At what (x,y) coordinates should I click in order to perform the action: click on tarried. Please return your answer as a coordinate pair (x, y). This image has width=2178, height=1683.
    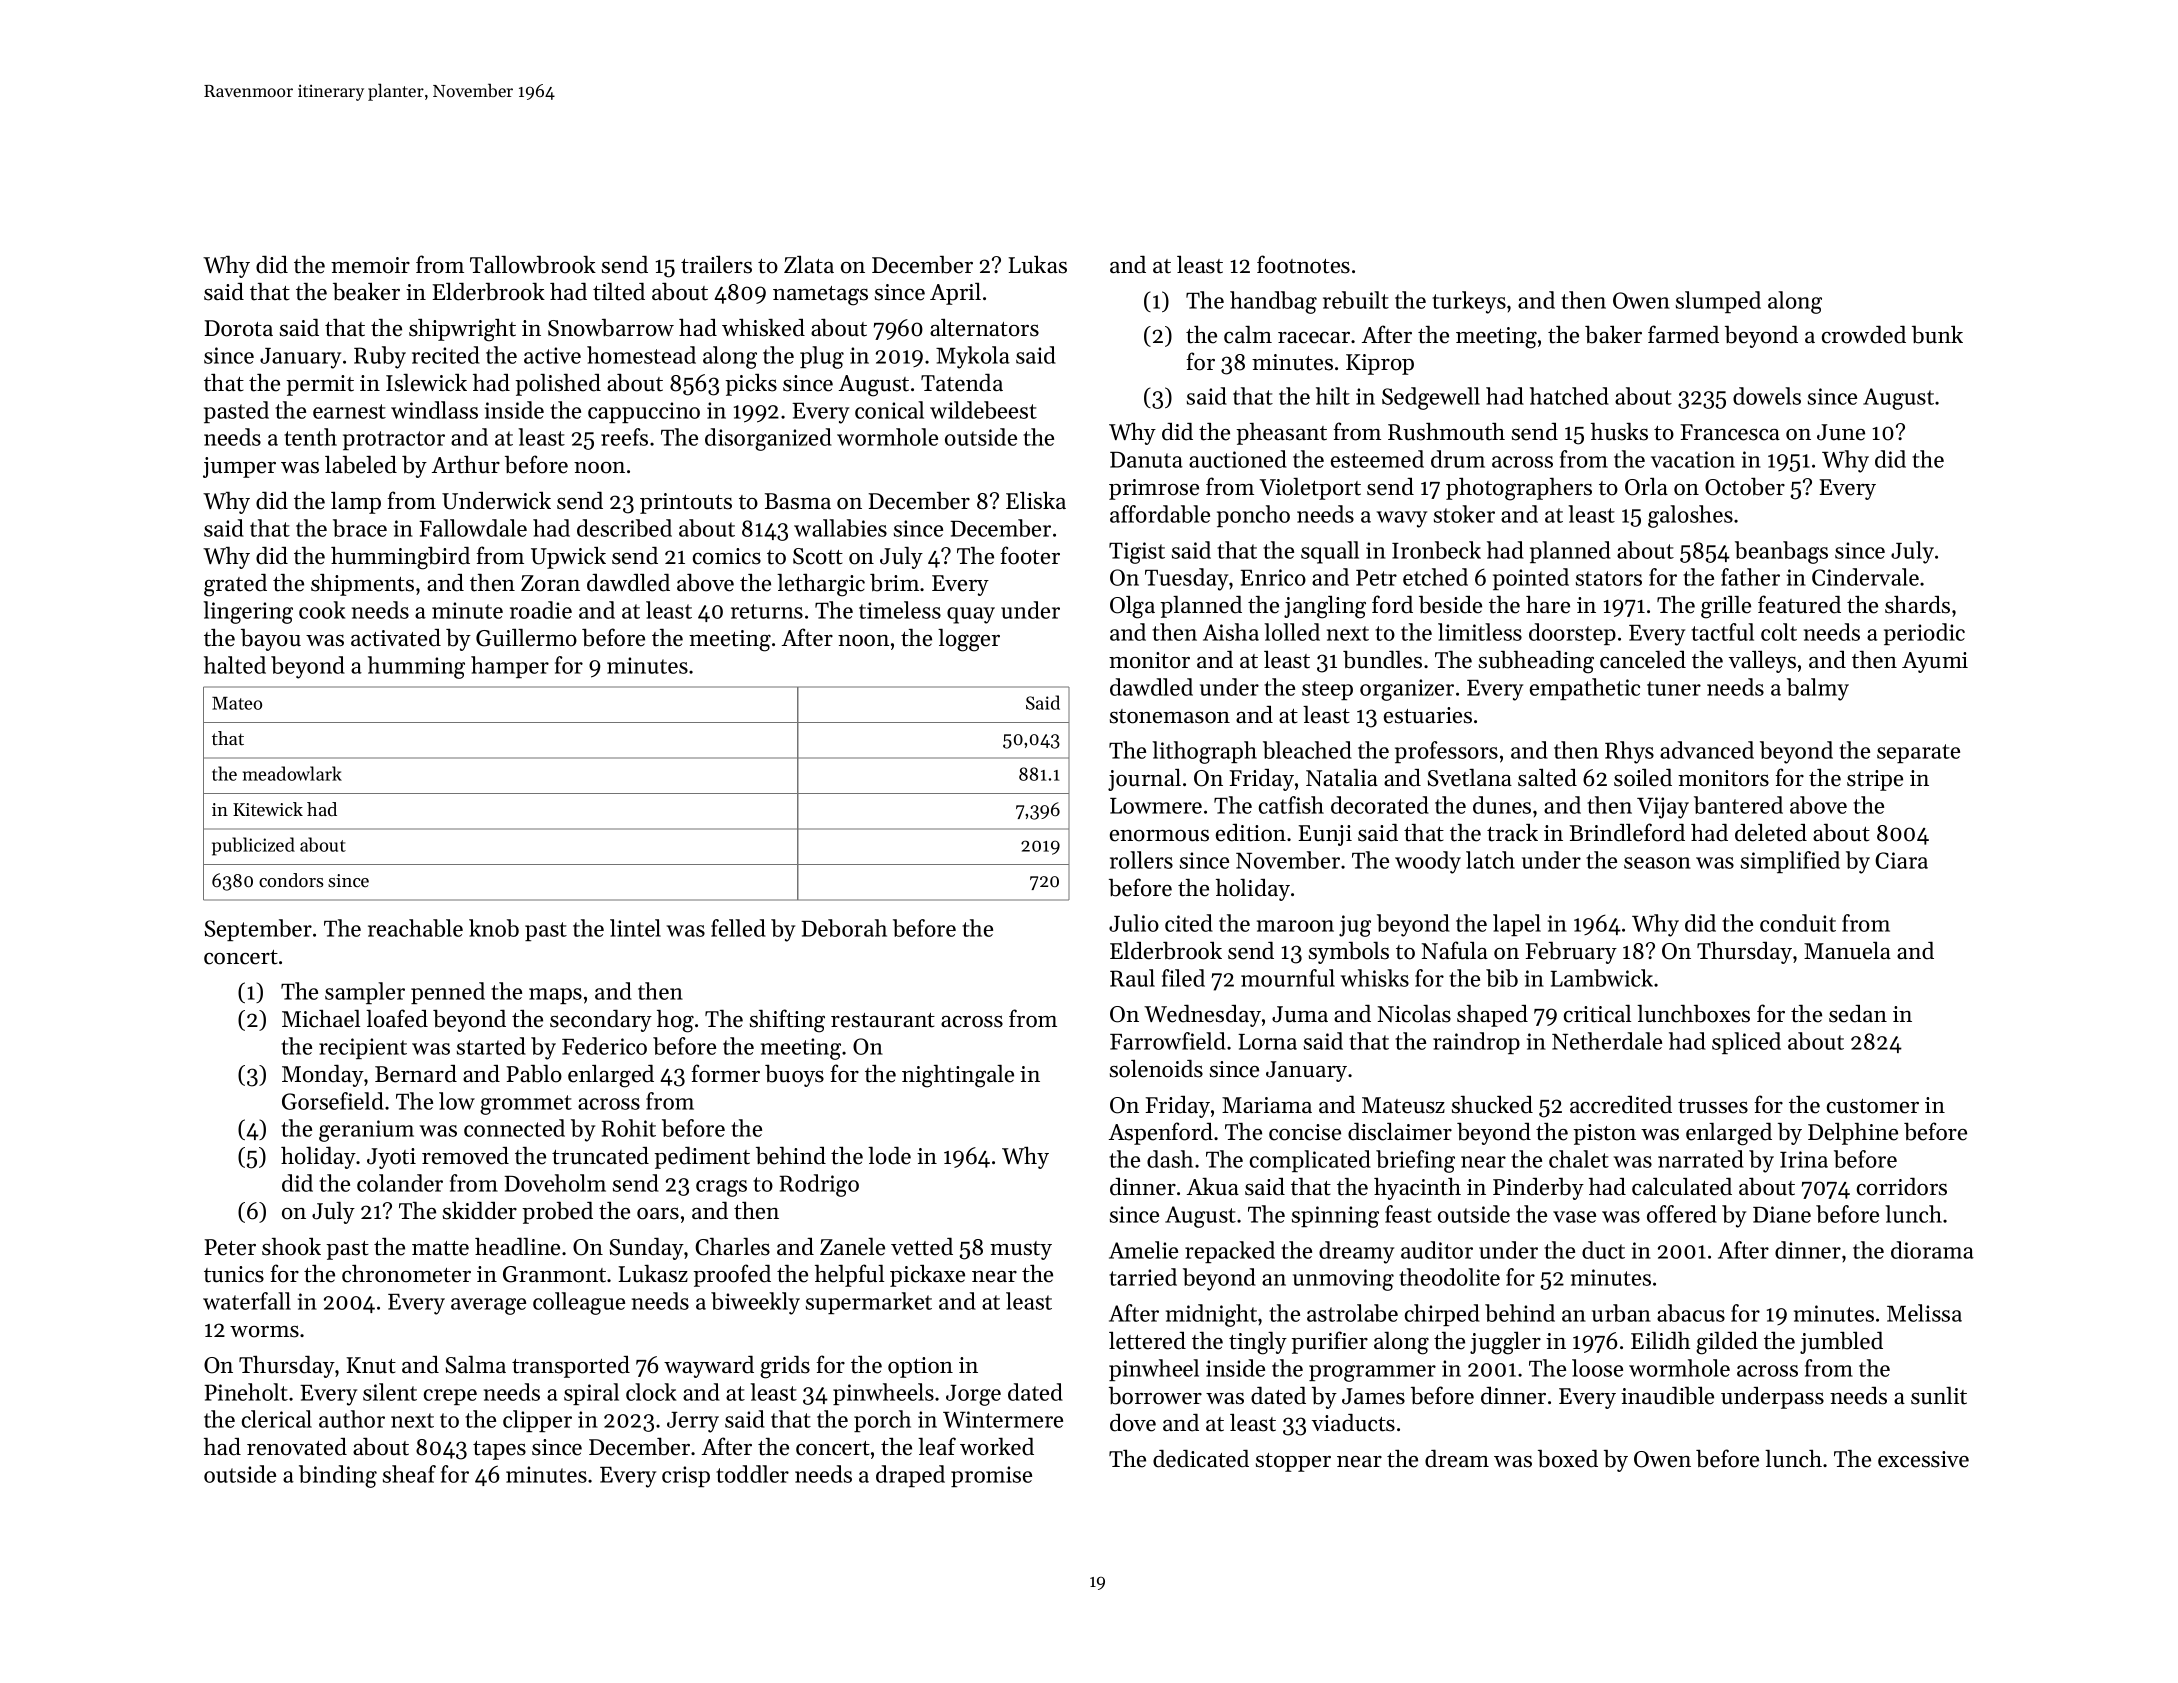
    Looking at the image, I should click on (1143, 1277).
